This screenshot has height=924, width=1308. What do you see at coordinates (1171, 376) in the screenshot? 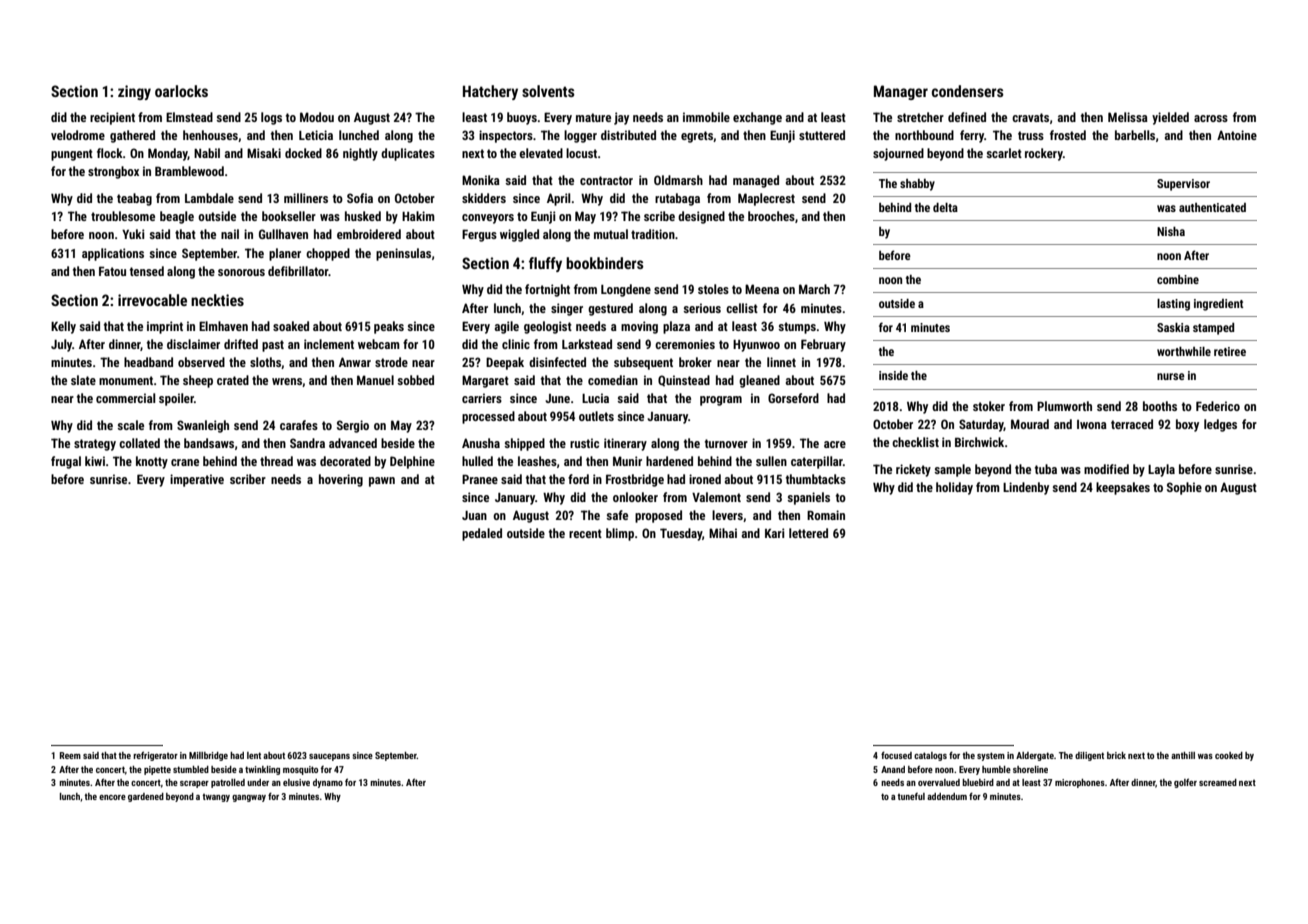
I see `nurse` at bounding box center [1171, 376].
